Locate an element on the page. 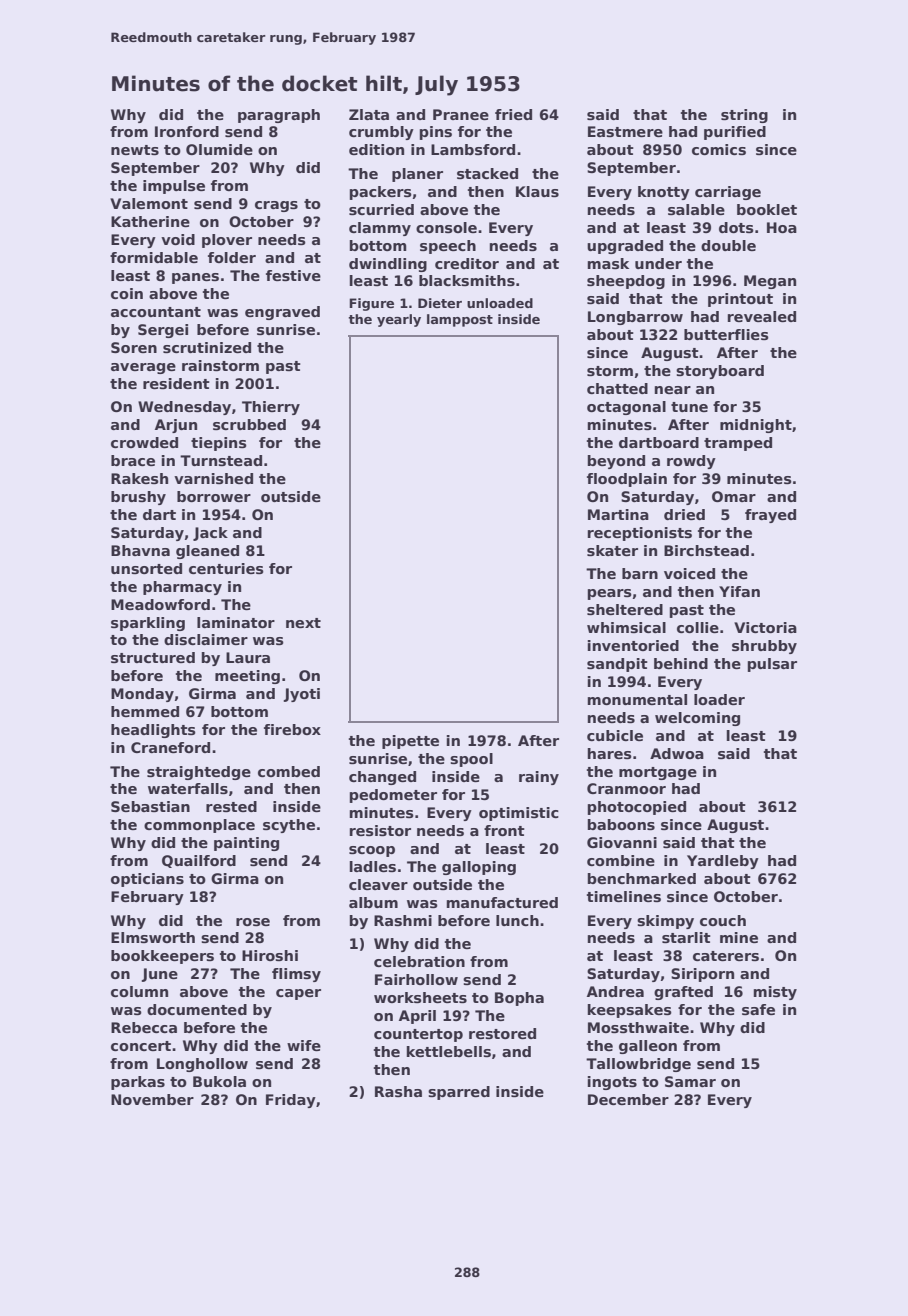 The image size is (908, 1316). average is located at coordinates (143, 368).
